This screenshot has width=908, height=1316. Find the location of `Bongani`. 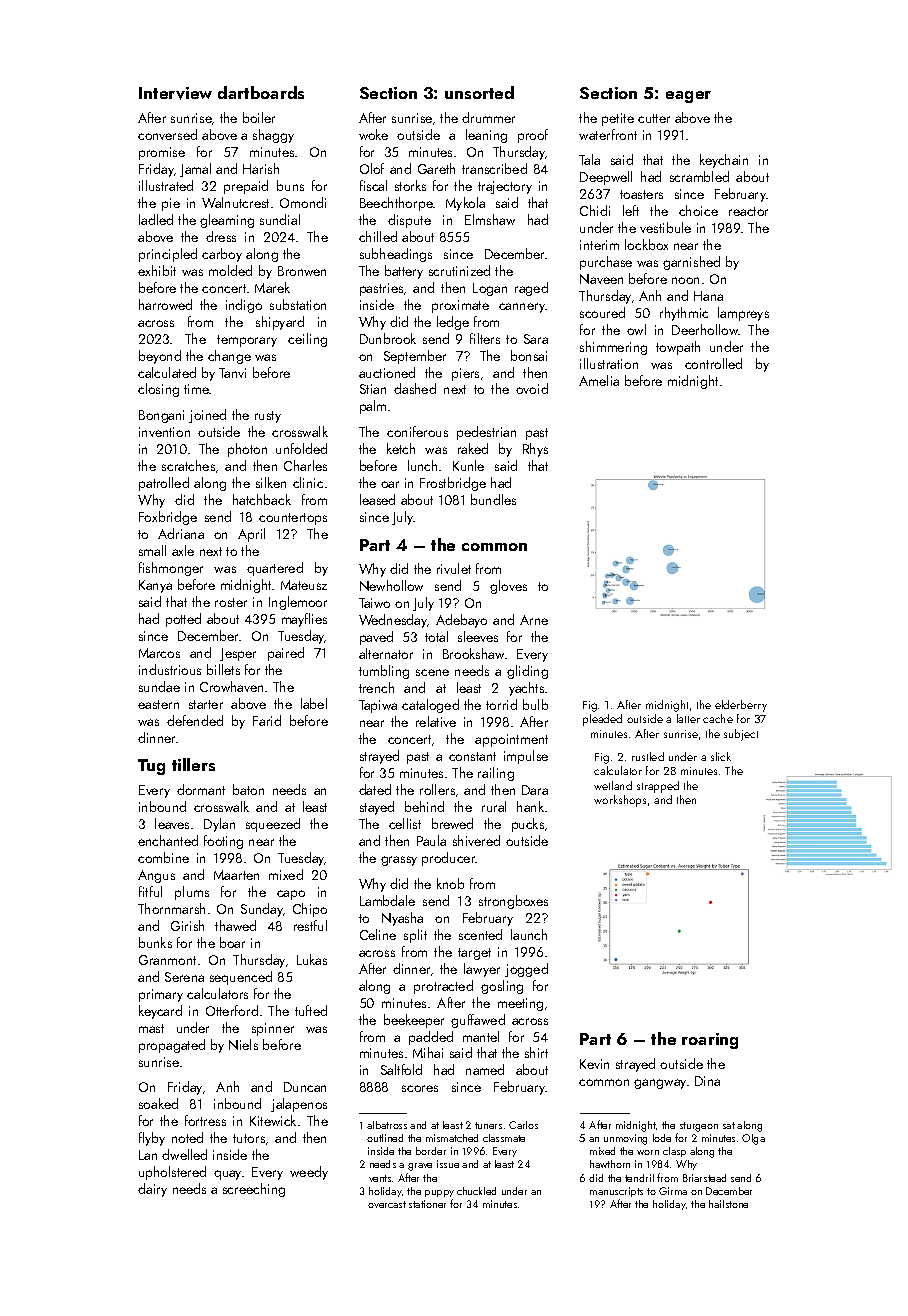

Bongani is located at coordinates (161, 416).
